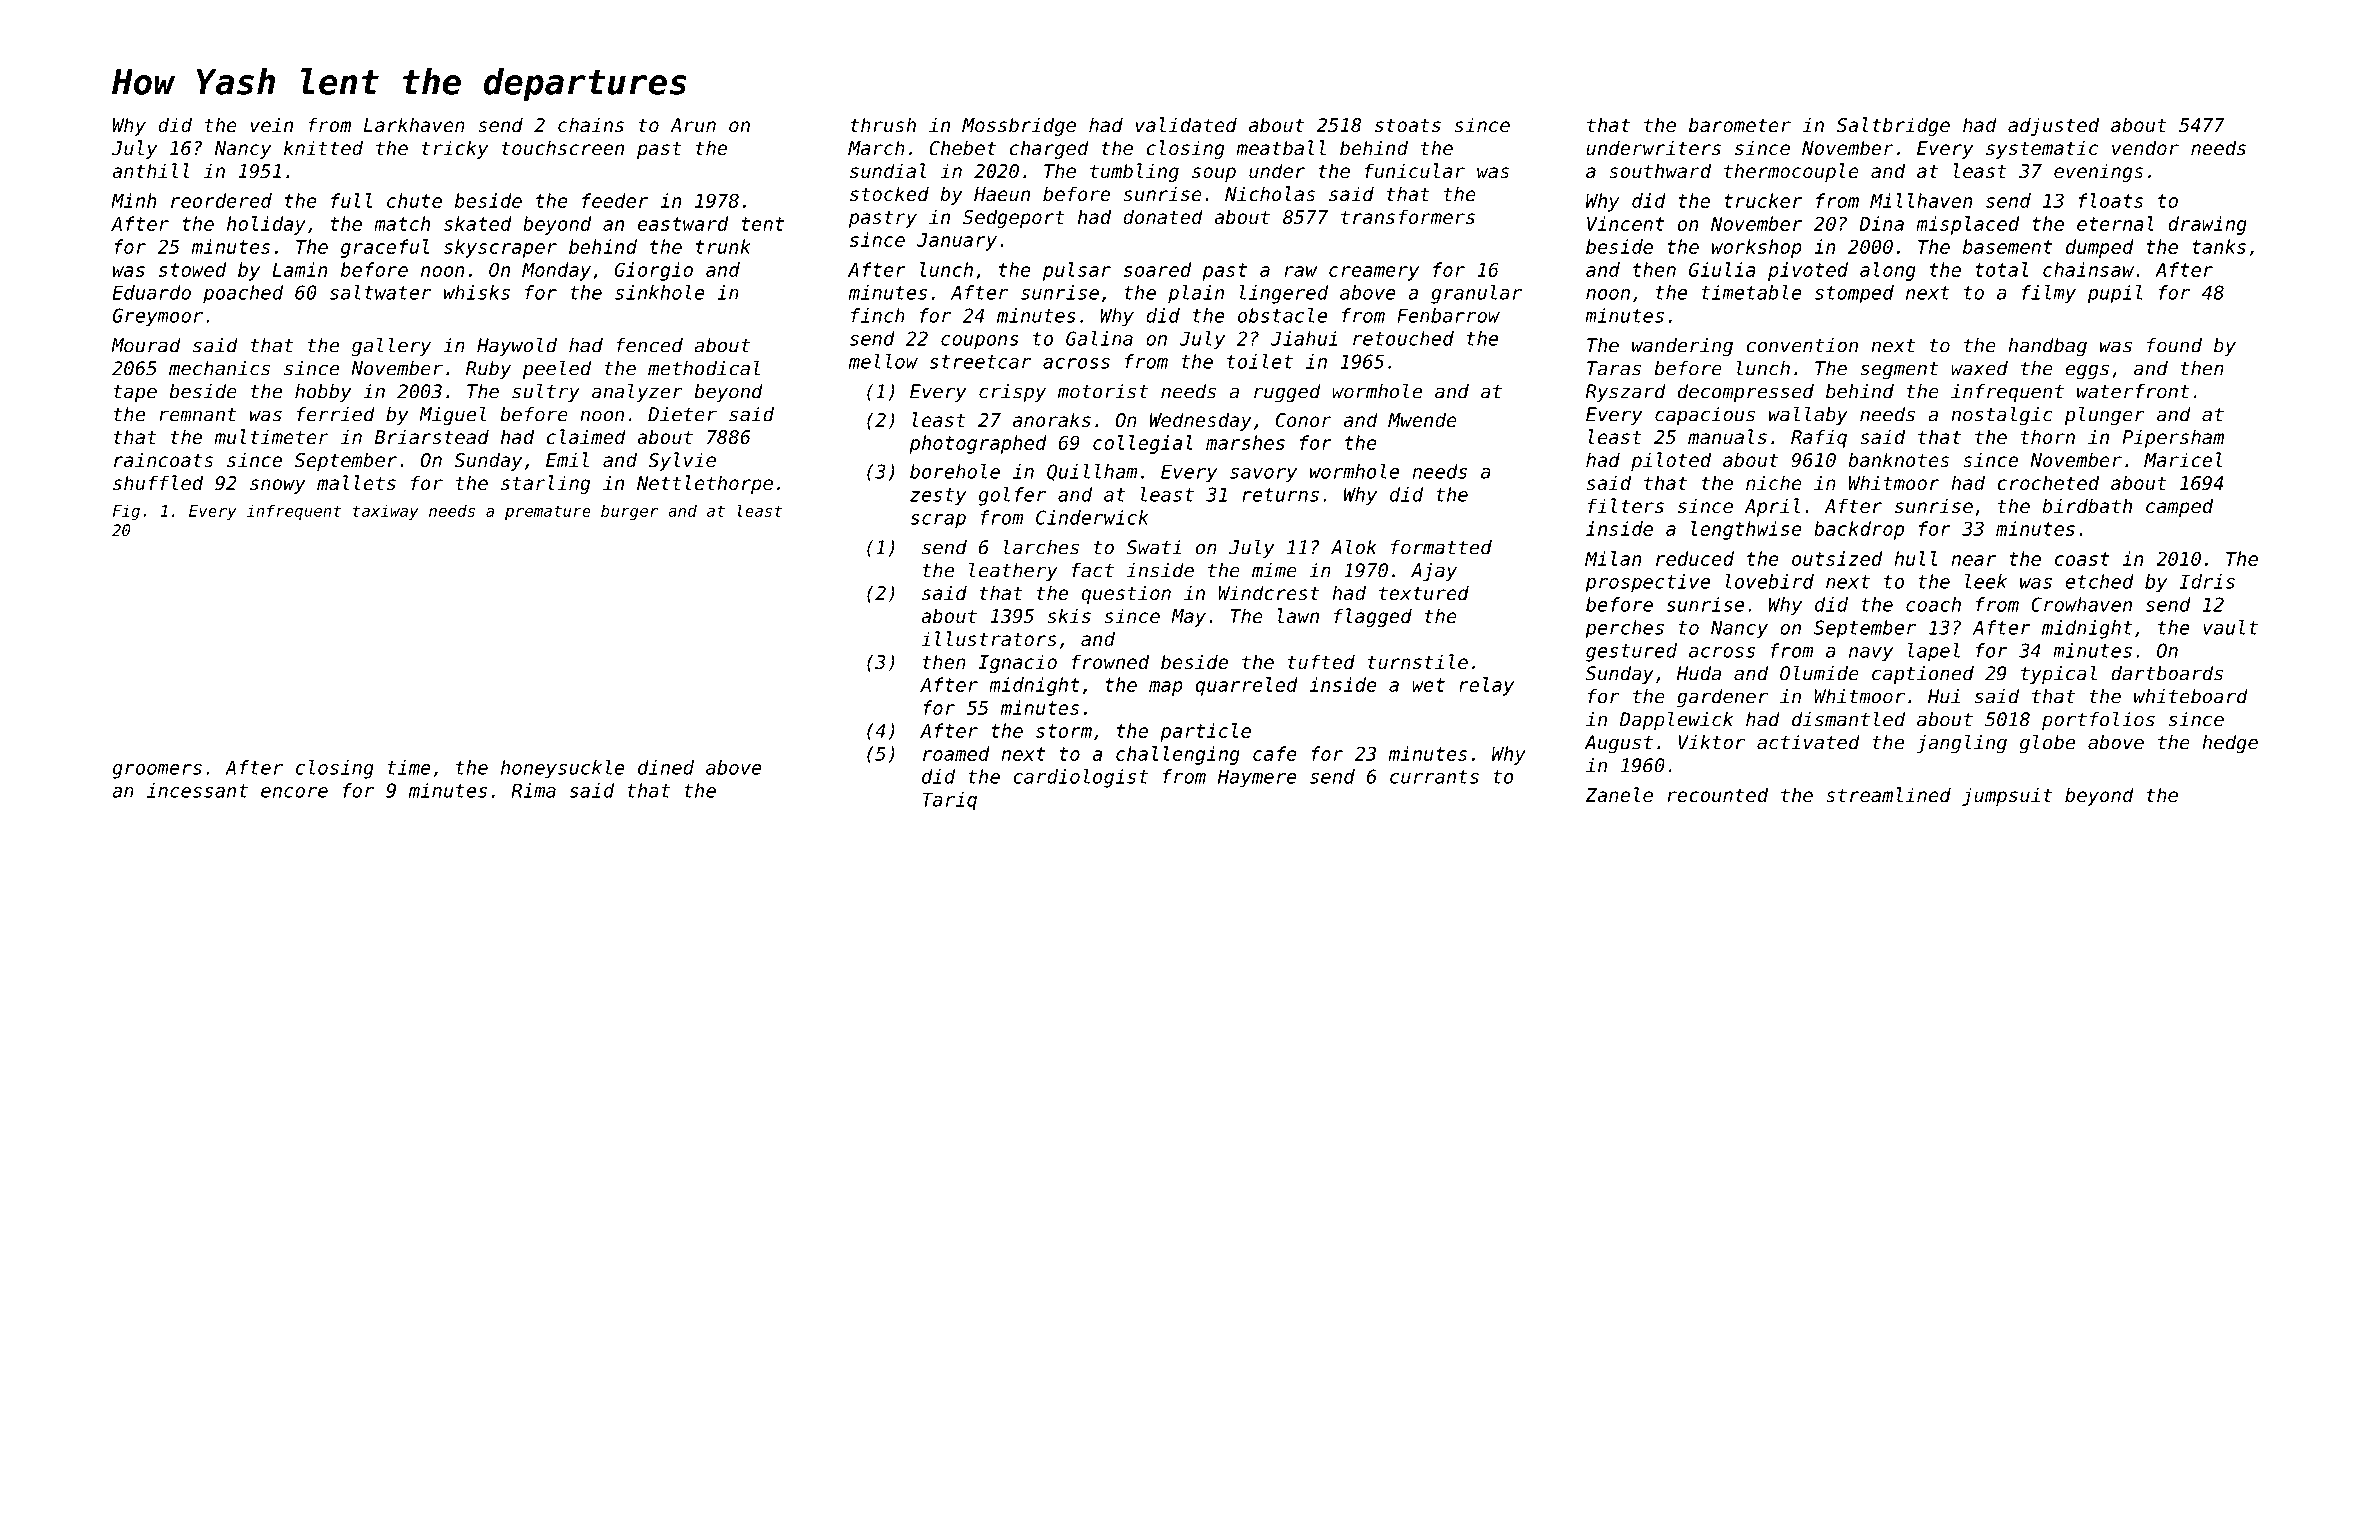  Describe the element at coordinates (1186, 124) in the screenshot. I see `validated` at that location.
